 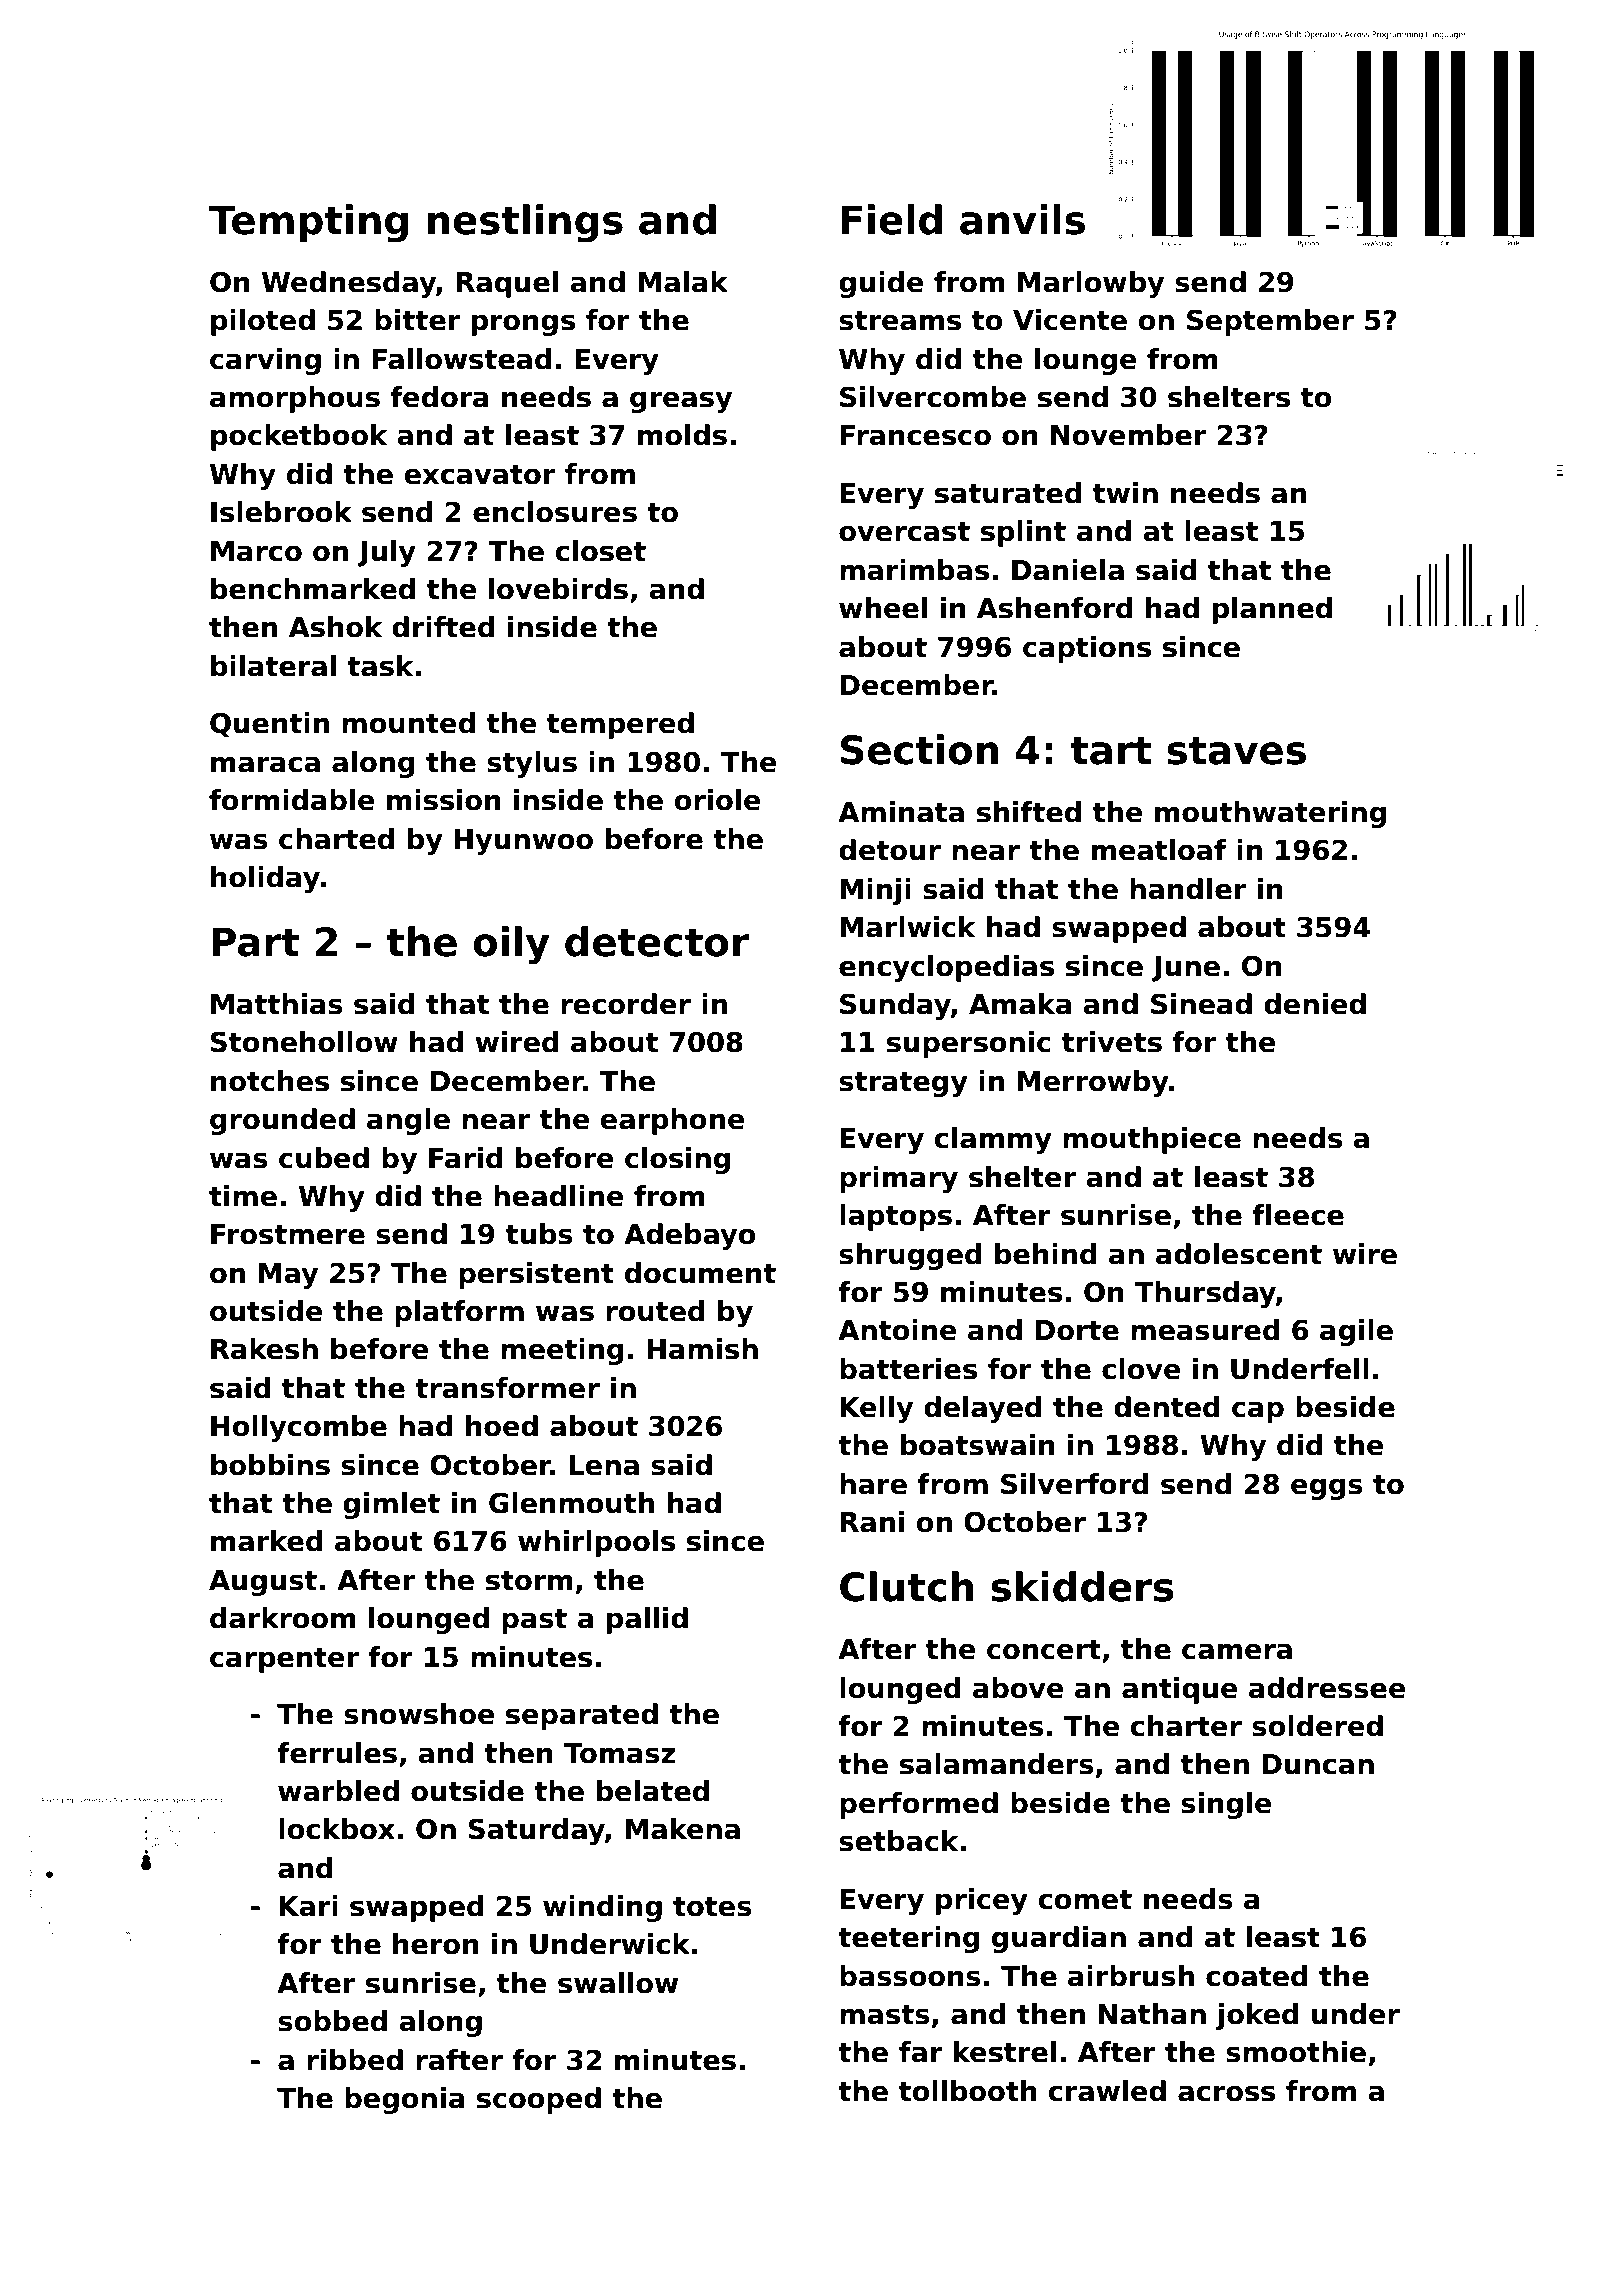 I want to click on overcast, so click(x=904, y=532).
